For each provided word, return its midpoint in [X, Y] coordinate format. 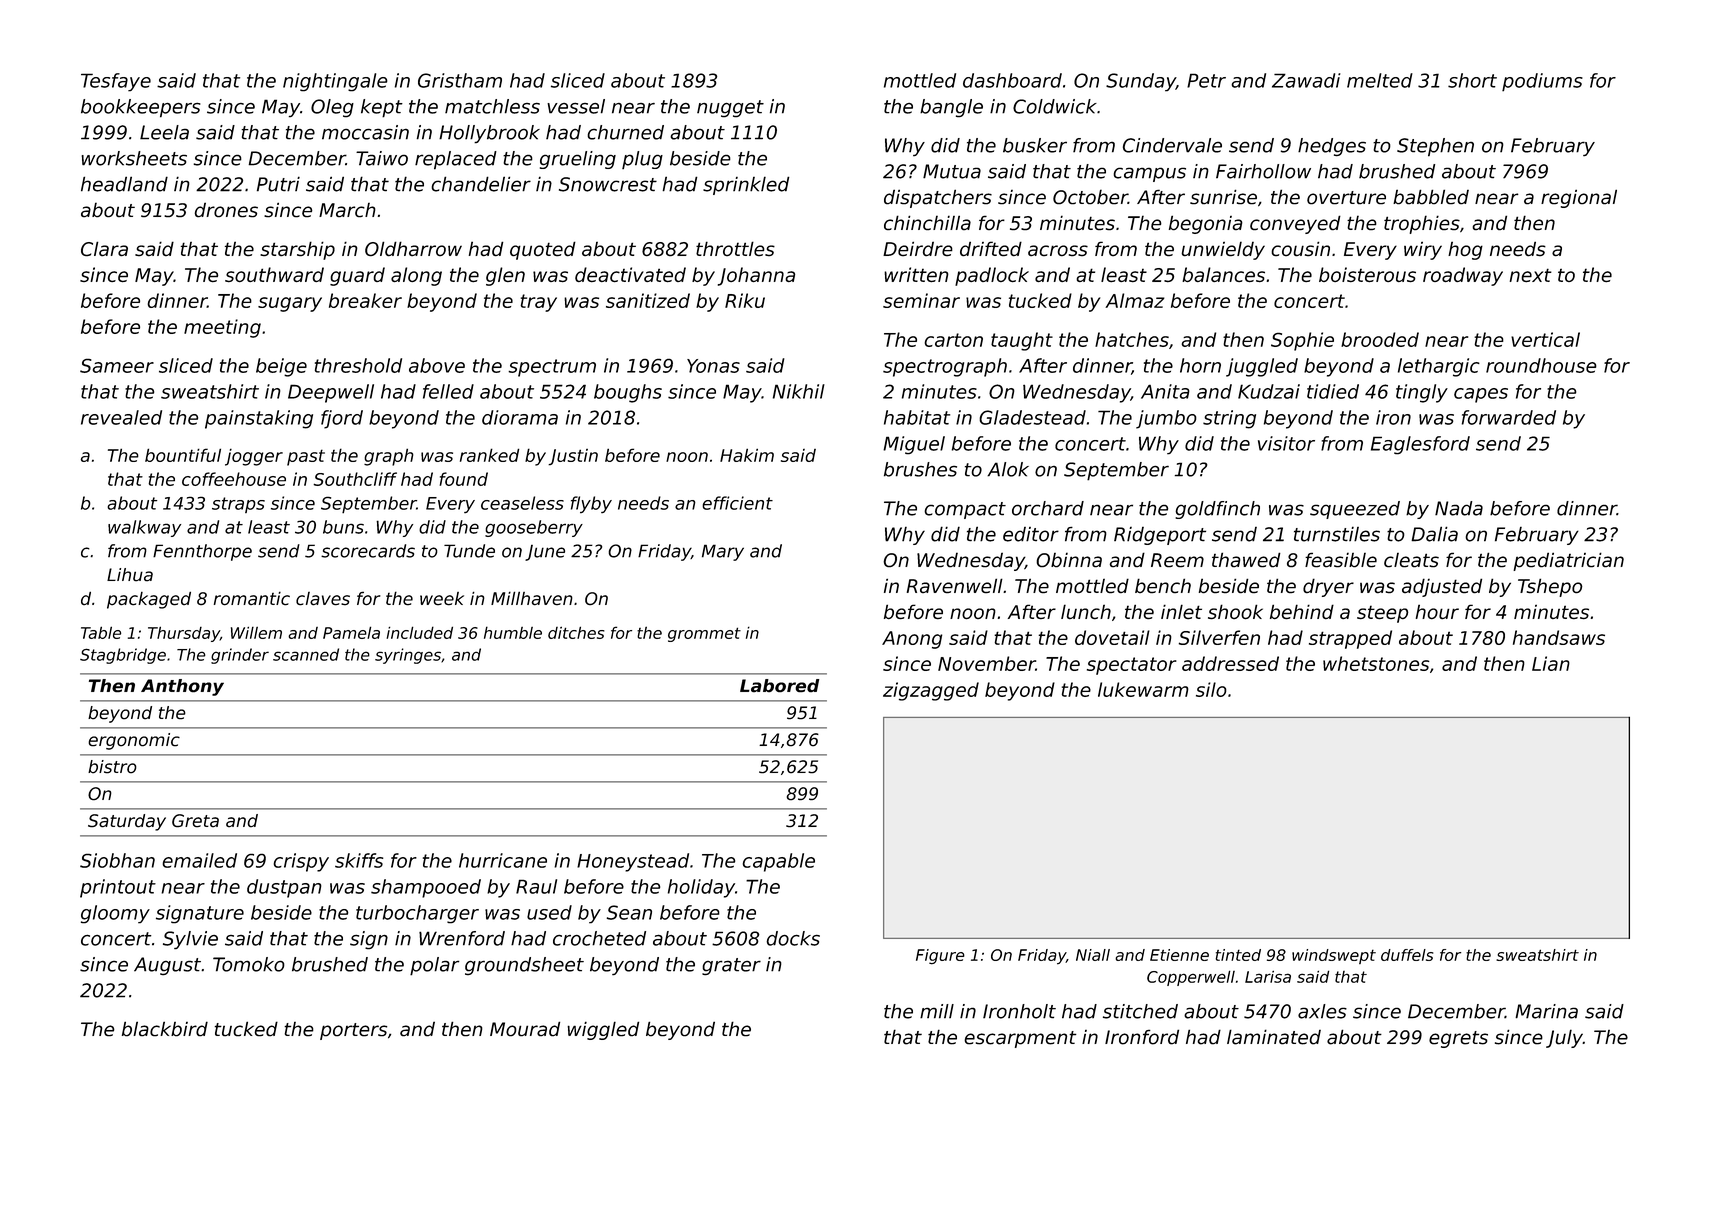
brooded [1380, 339]
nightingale [335, 82]
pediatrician [1568, 561]
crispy [301, 862]
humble [513, 632]
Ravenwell [955, 585]
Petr [1206, 80]
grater [731, 966]
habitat [917, 417]
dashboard [1012, 80]
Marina [1546, 1011]
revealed [121, 417]
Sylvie [190, 940]
